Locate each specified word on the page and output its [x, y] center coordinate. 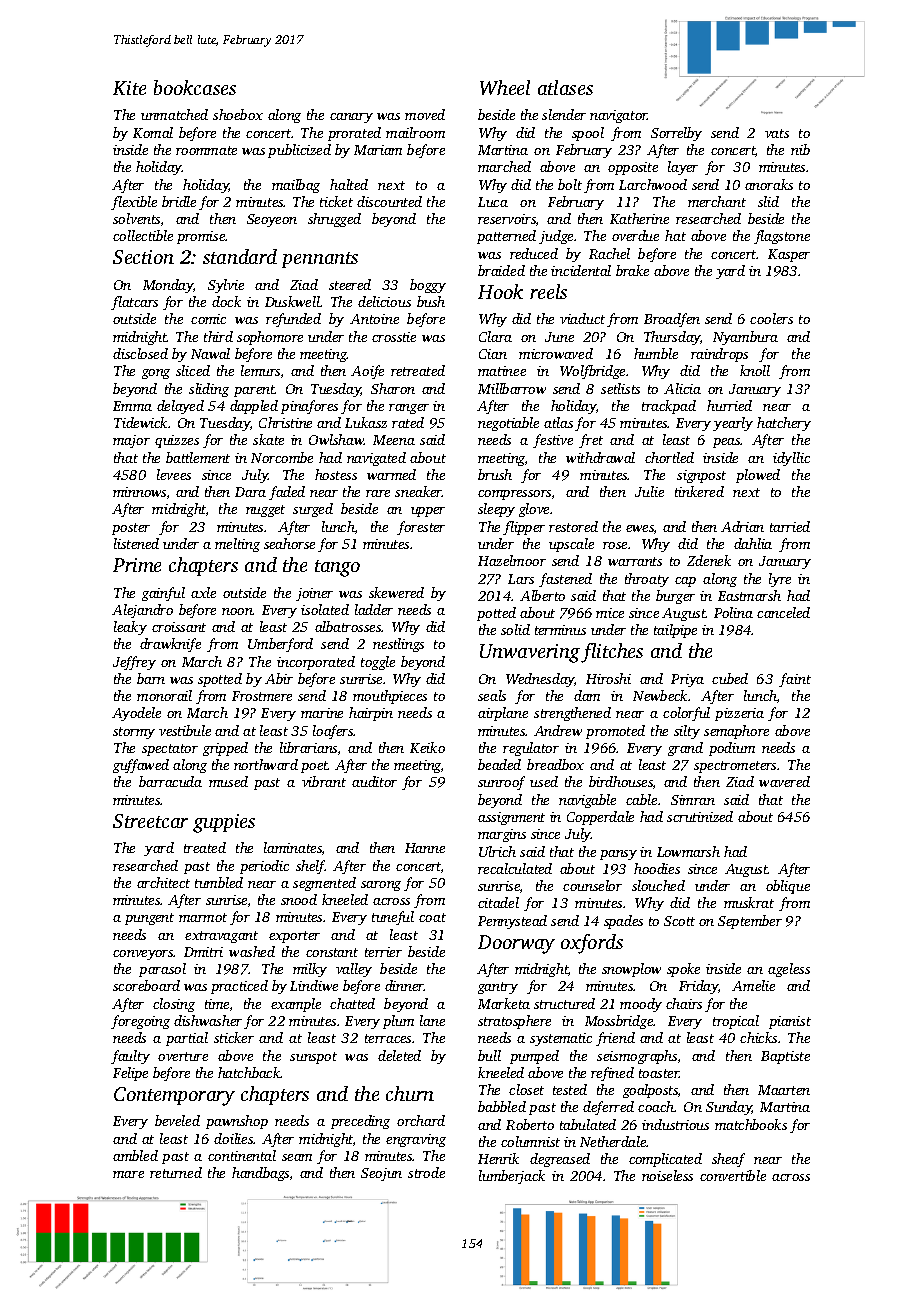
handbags [260, 1174]
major [131, 441]
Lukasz [366, 422]
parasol [162, 970]
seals [492, 695]
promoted [615, 732]
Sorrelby [676, 134]
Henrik [498, 1158]
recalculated [515, 868]
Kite [129, 88]
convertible [733, 1175]
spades [623, 922]
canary [351, 118]
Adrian [742, 526]
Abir [279, 678]
